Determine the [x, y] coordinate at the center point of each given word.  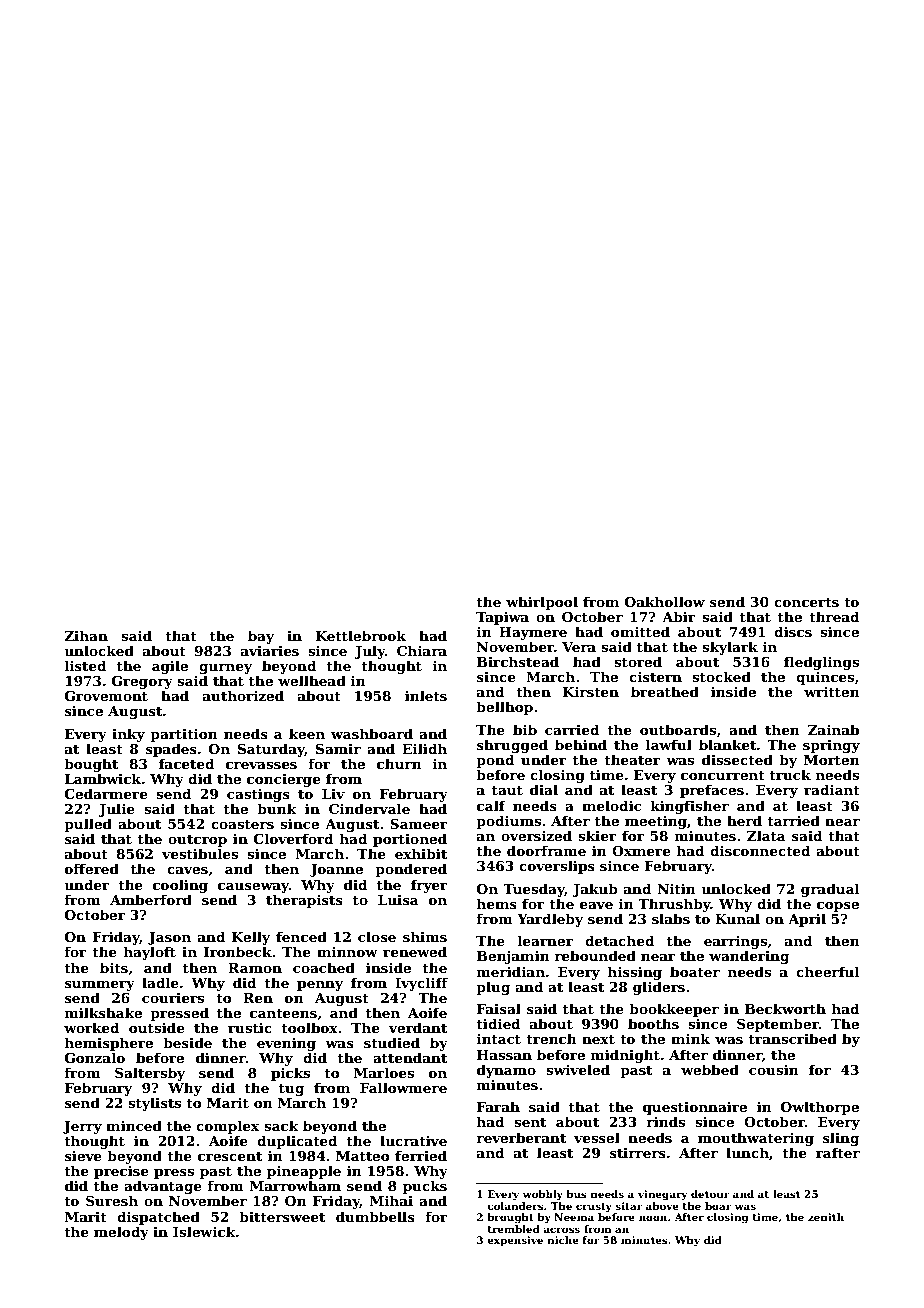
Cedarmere [106, 793]
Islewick [204, 1231]
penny [320, 986]
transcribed [793, 1038]
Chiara [422, 650]
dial [544, 789]
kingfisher [690, 807]
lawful [669, 744]
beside [187, 1042]
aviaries [270, 651]
